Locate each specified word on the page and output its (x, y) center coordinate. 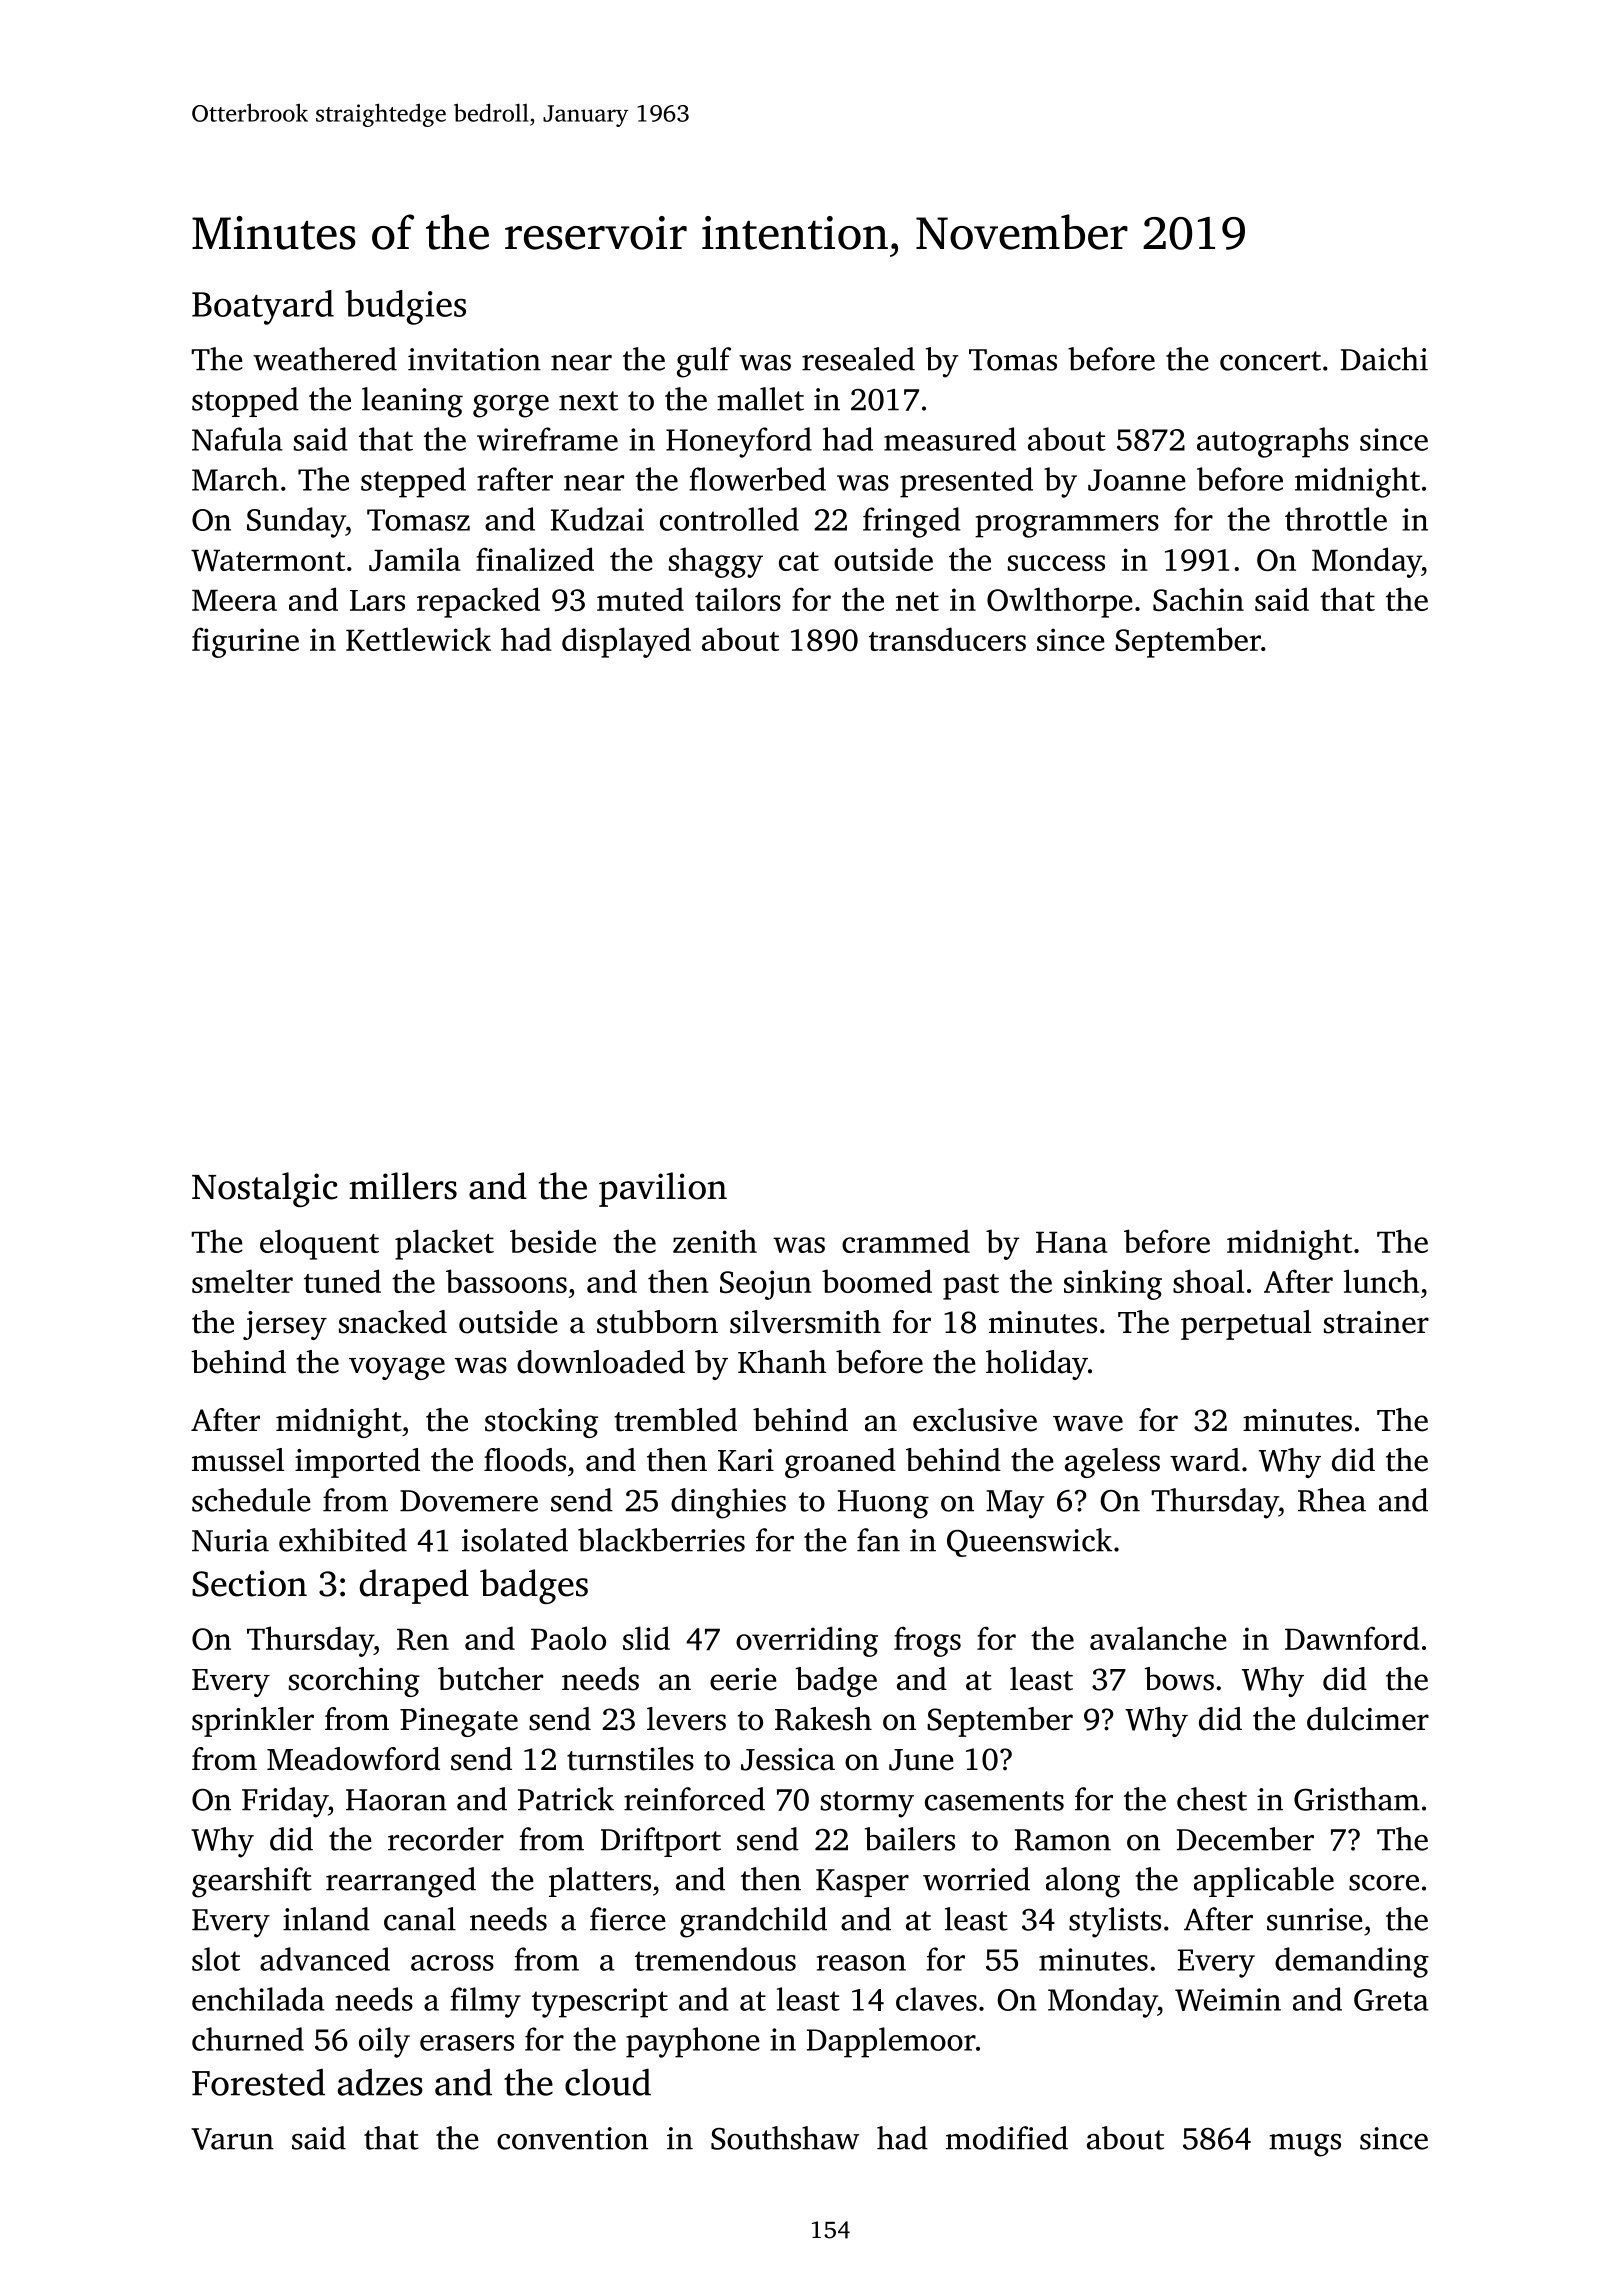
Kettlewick (418, 639)
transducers (947, 639)
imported (357, 1463)
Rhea (1332, 1500)
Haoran (396, 1800)
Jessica (788, 1759)
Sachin (1198, 599)
